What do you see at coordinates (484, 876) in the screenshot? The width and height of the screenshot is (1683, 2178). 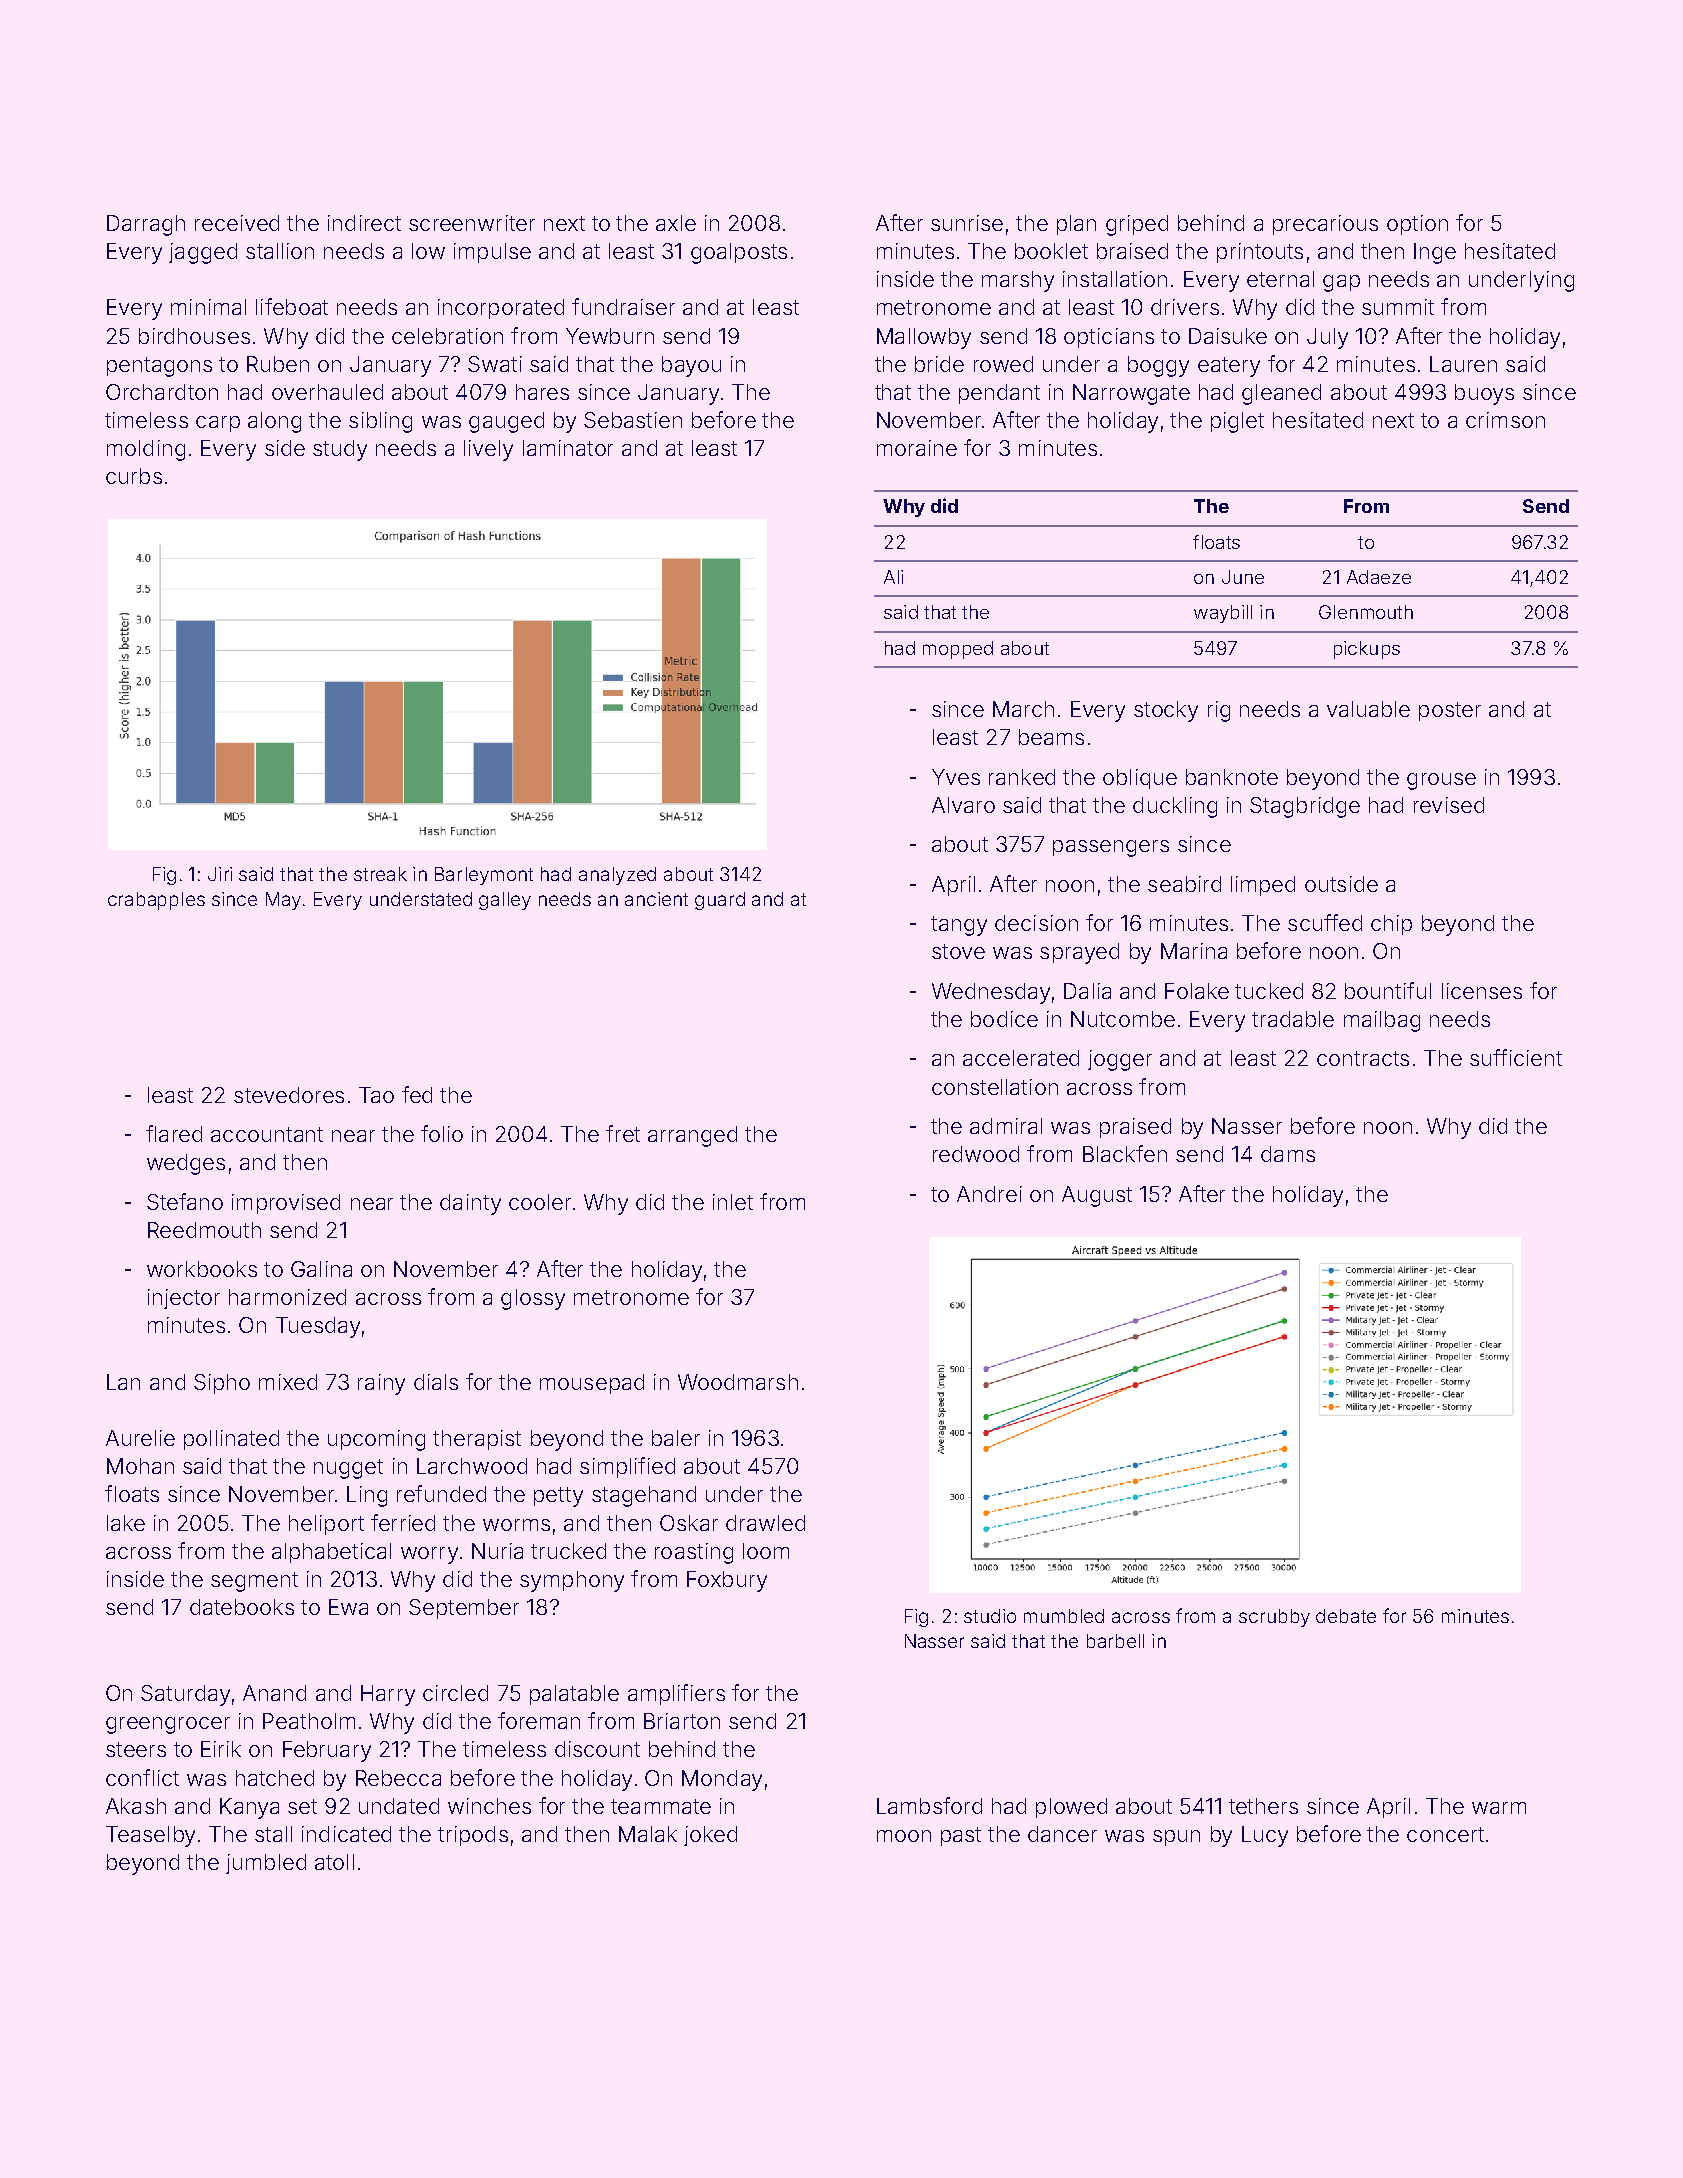 I see `Barleymont` at bounding box center [484, 876].
